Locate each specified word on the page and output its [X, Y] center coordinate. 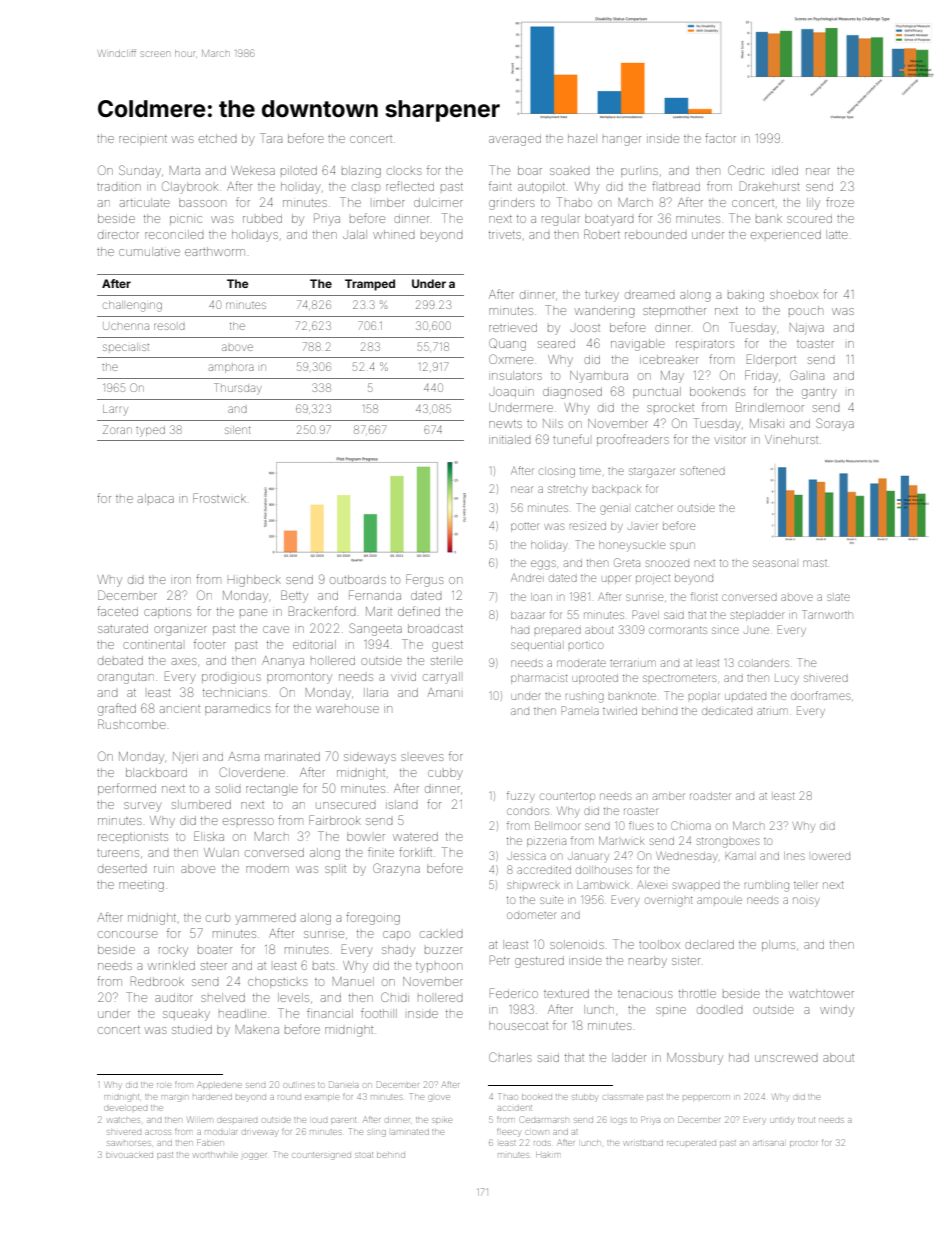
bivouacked [129, 1155]
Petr [500, 960]
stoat [364, 1155]
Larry [115, 410]
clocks [404, 171]
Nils [553, 423]
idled [785, 170]
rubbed [262, 218]
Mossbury [695, 1059]
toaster [815, 344]
